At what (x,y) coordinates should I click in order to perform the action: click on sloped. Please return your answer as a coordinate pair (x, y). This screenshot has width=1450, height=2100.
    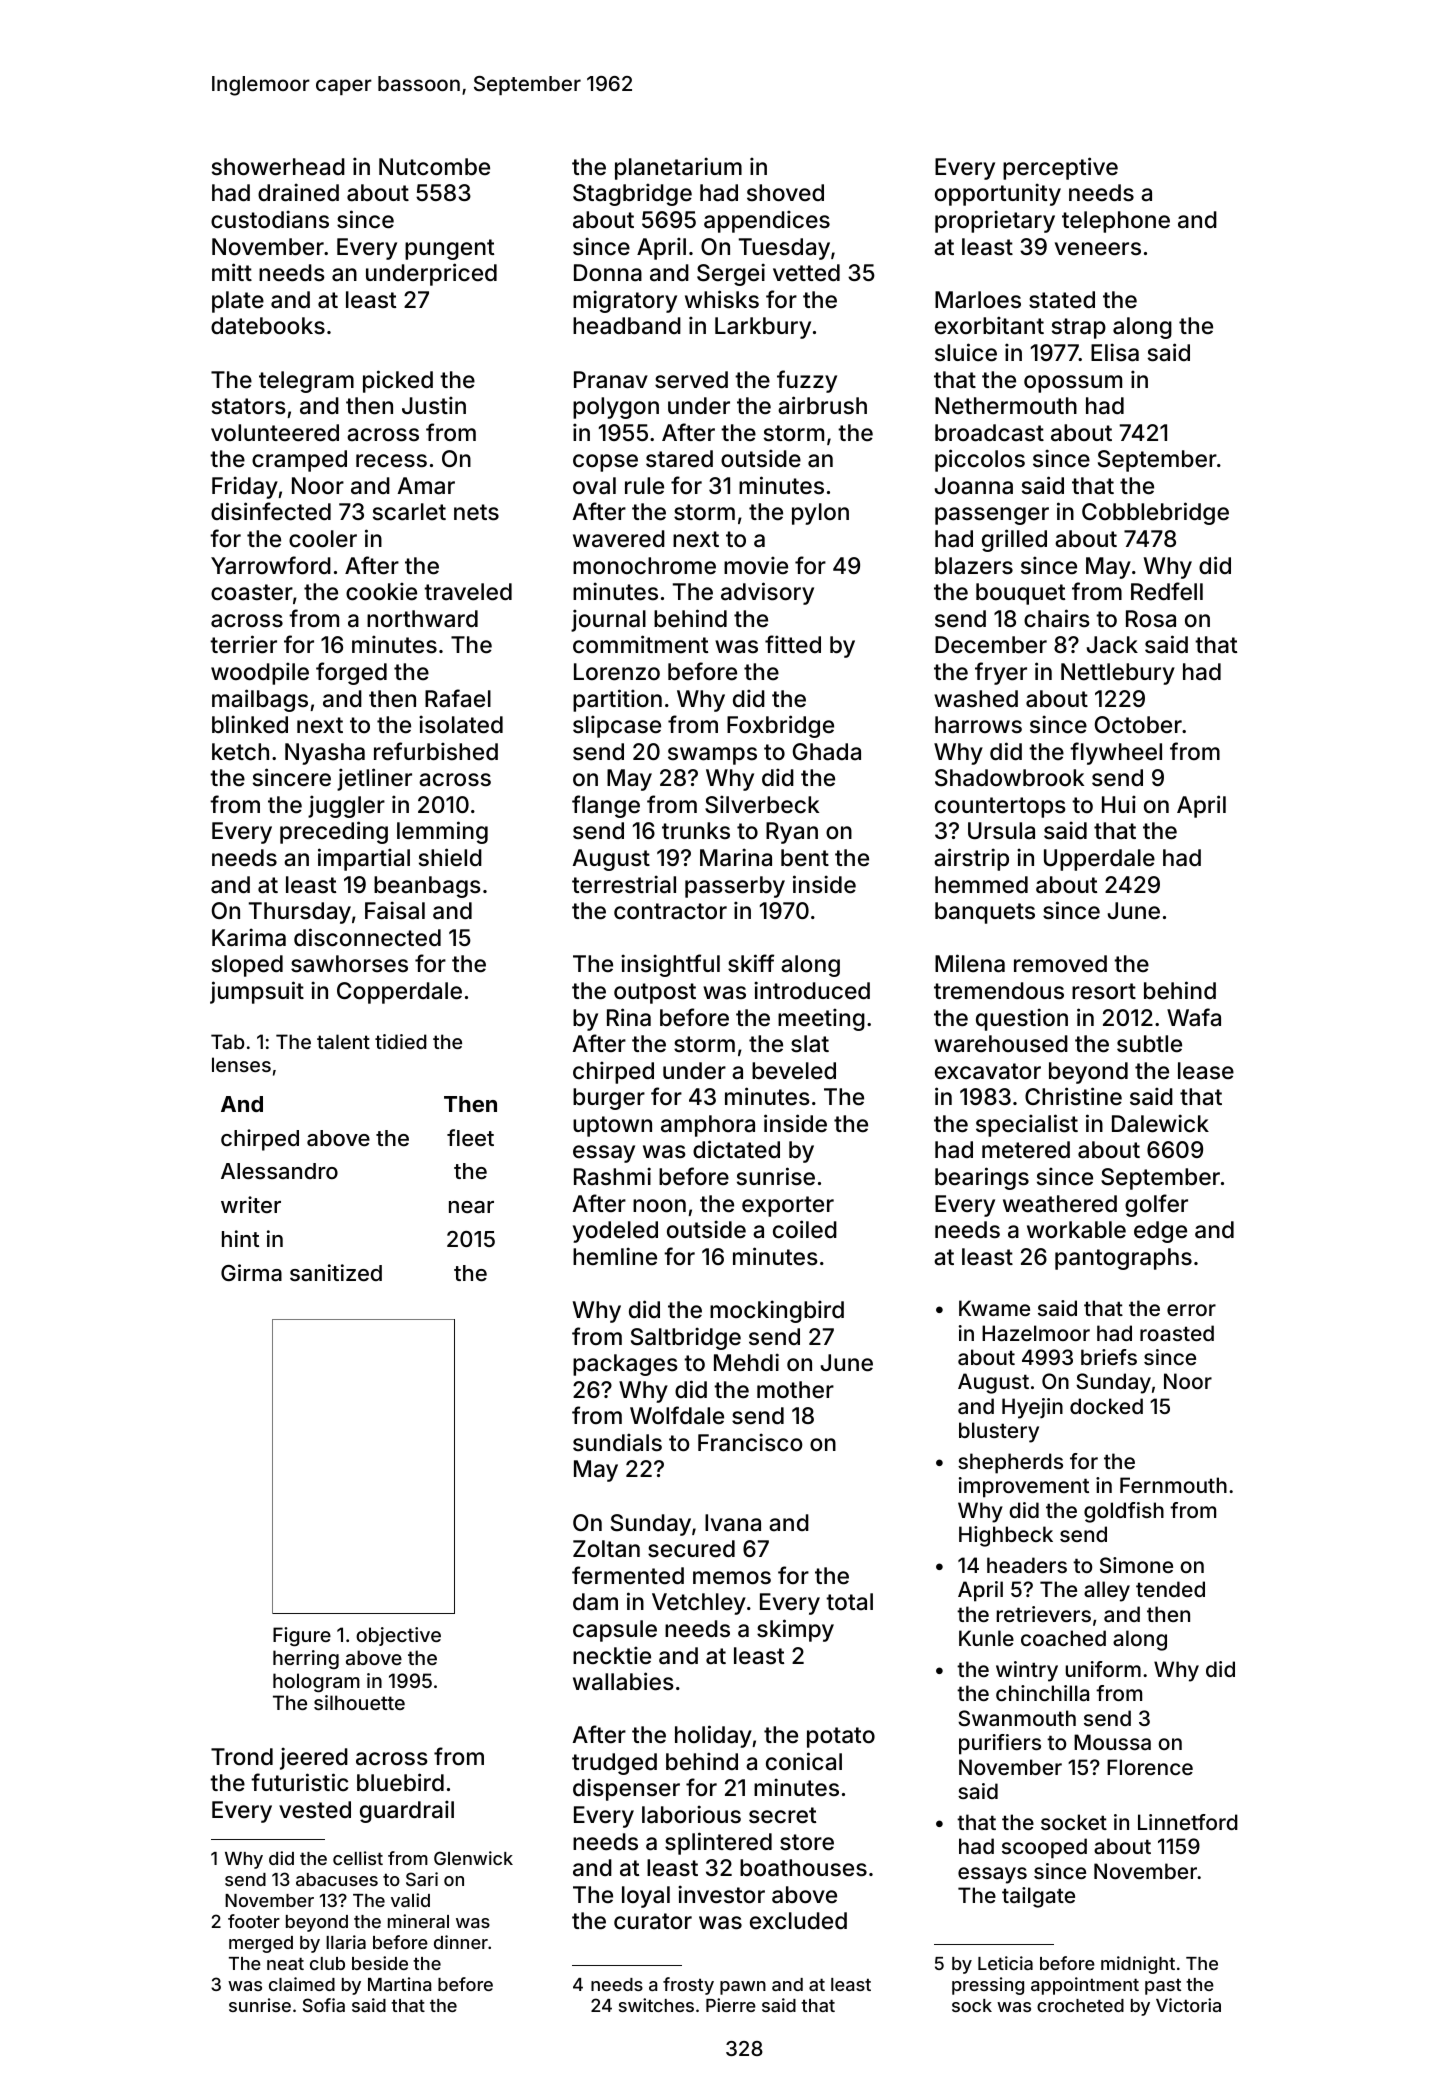
    Looking at the image, I should click on (247, 966).
